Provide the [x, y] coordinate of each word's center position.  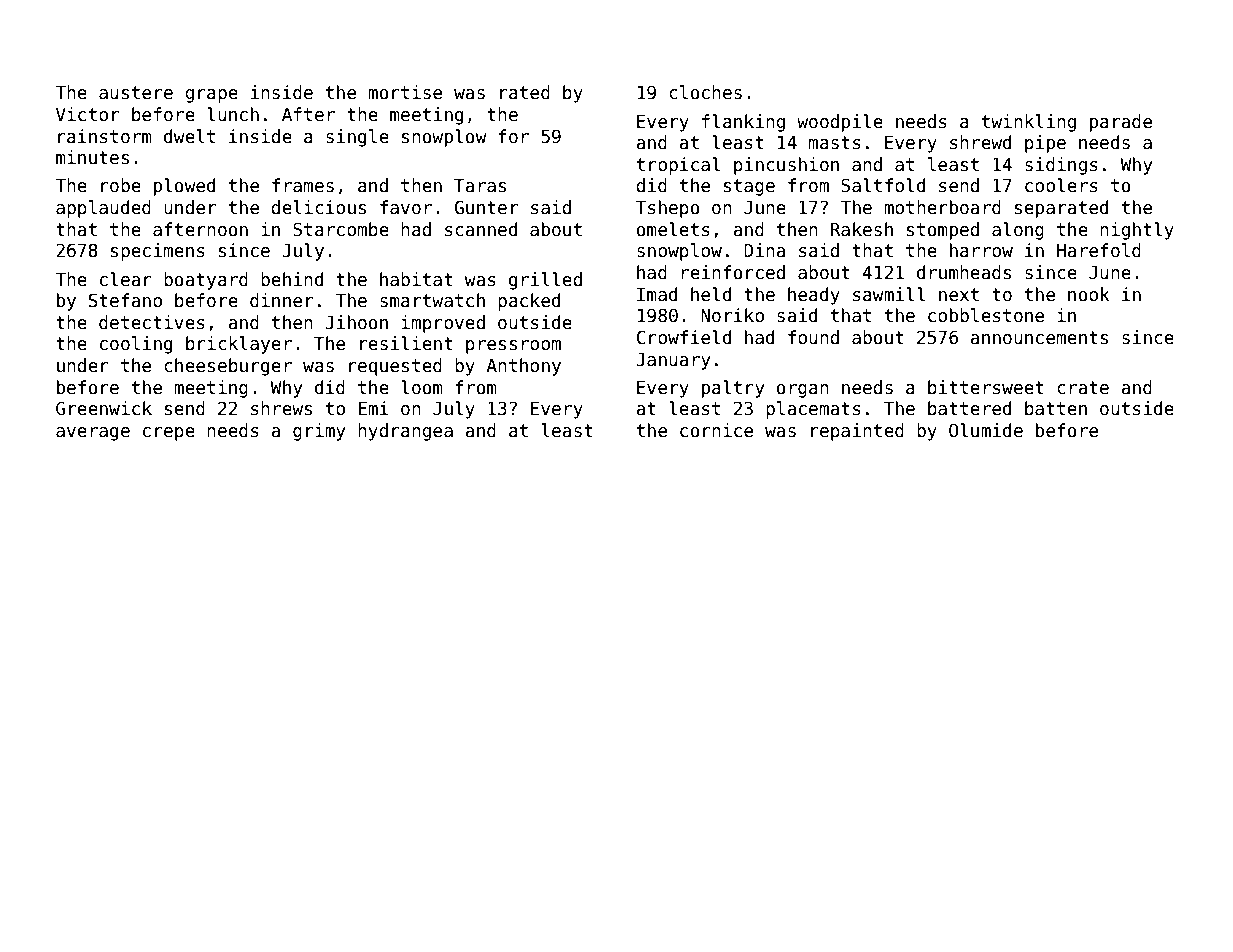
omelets [673, 229]
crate [1083, 388]
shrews [281, 408]
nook [1089, 294]
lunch [233, 114]
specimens [158, 252]
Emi [373, 408]
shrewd [980, 142]
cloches [705, 92]
